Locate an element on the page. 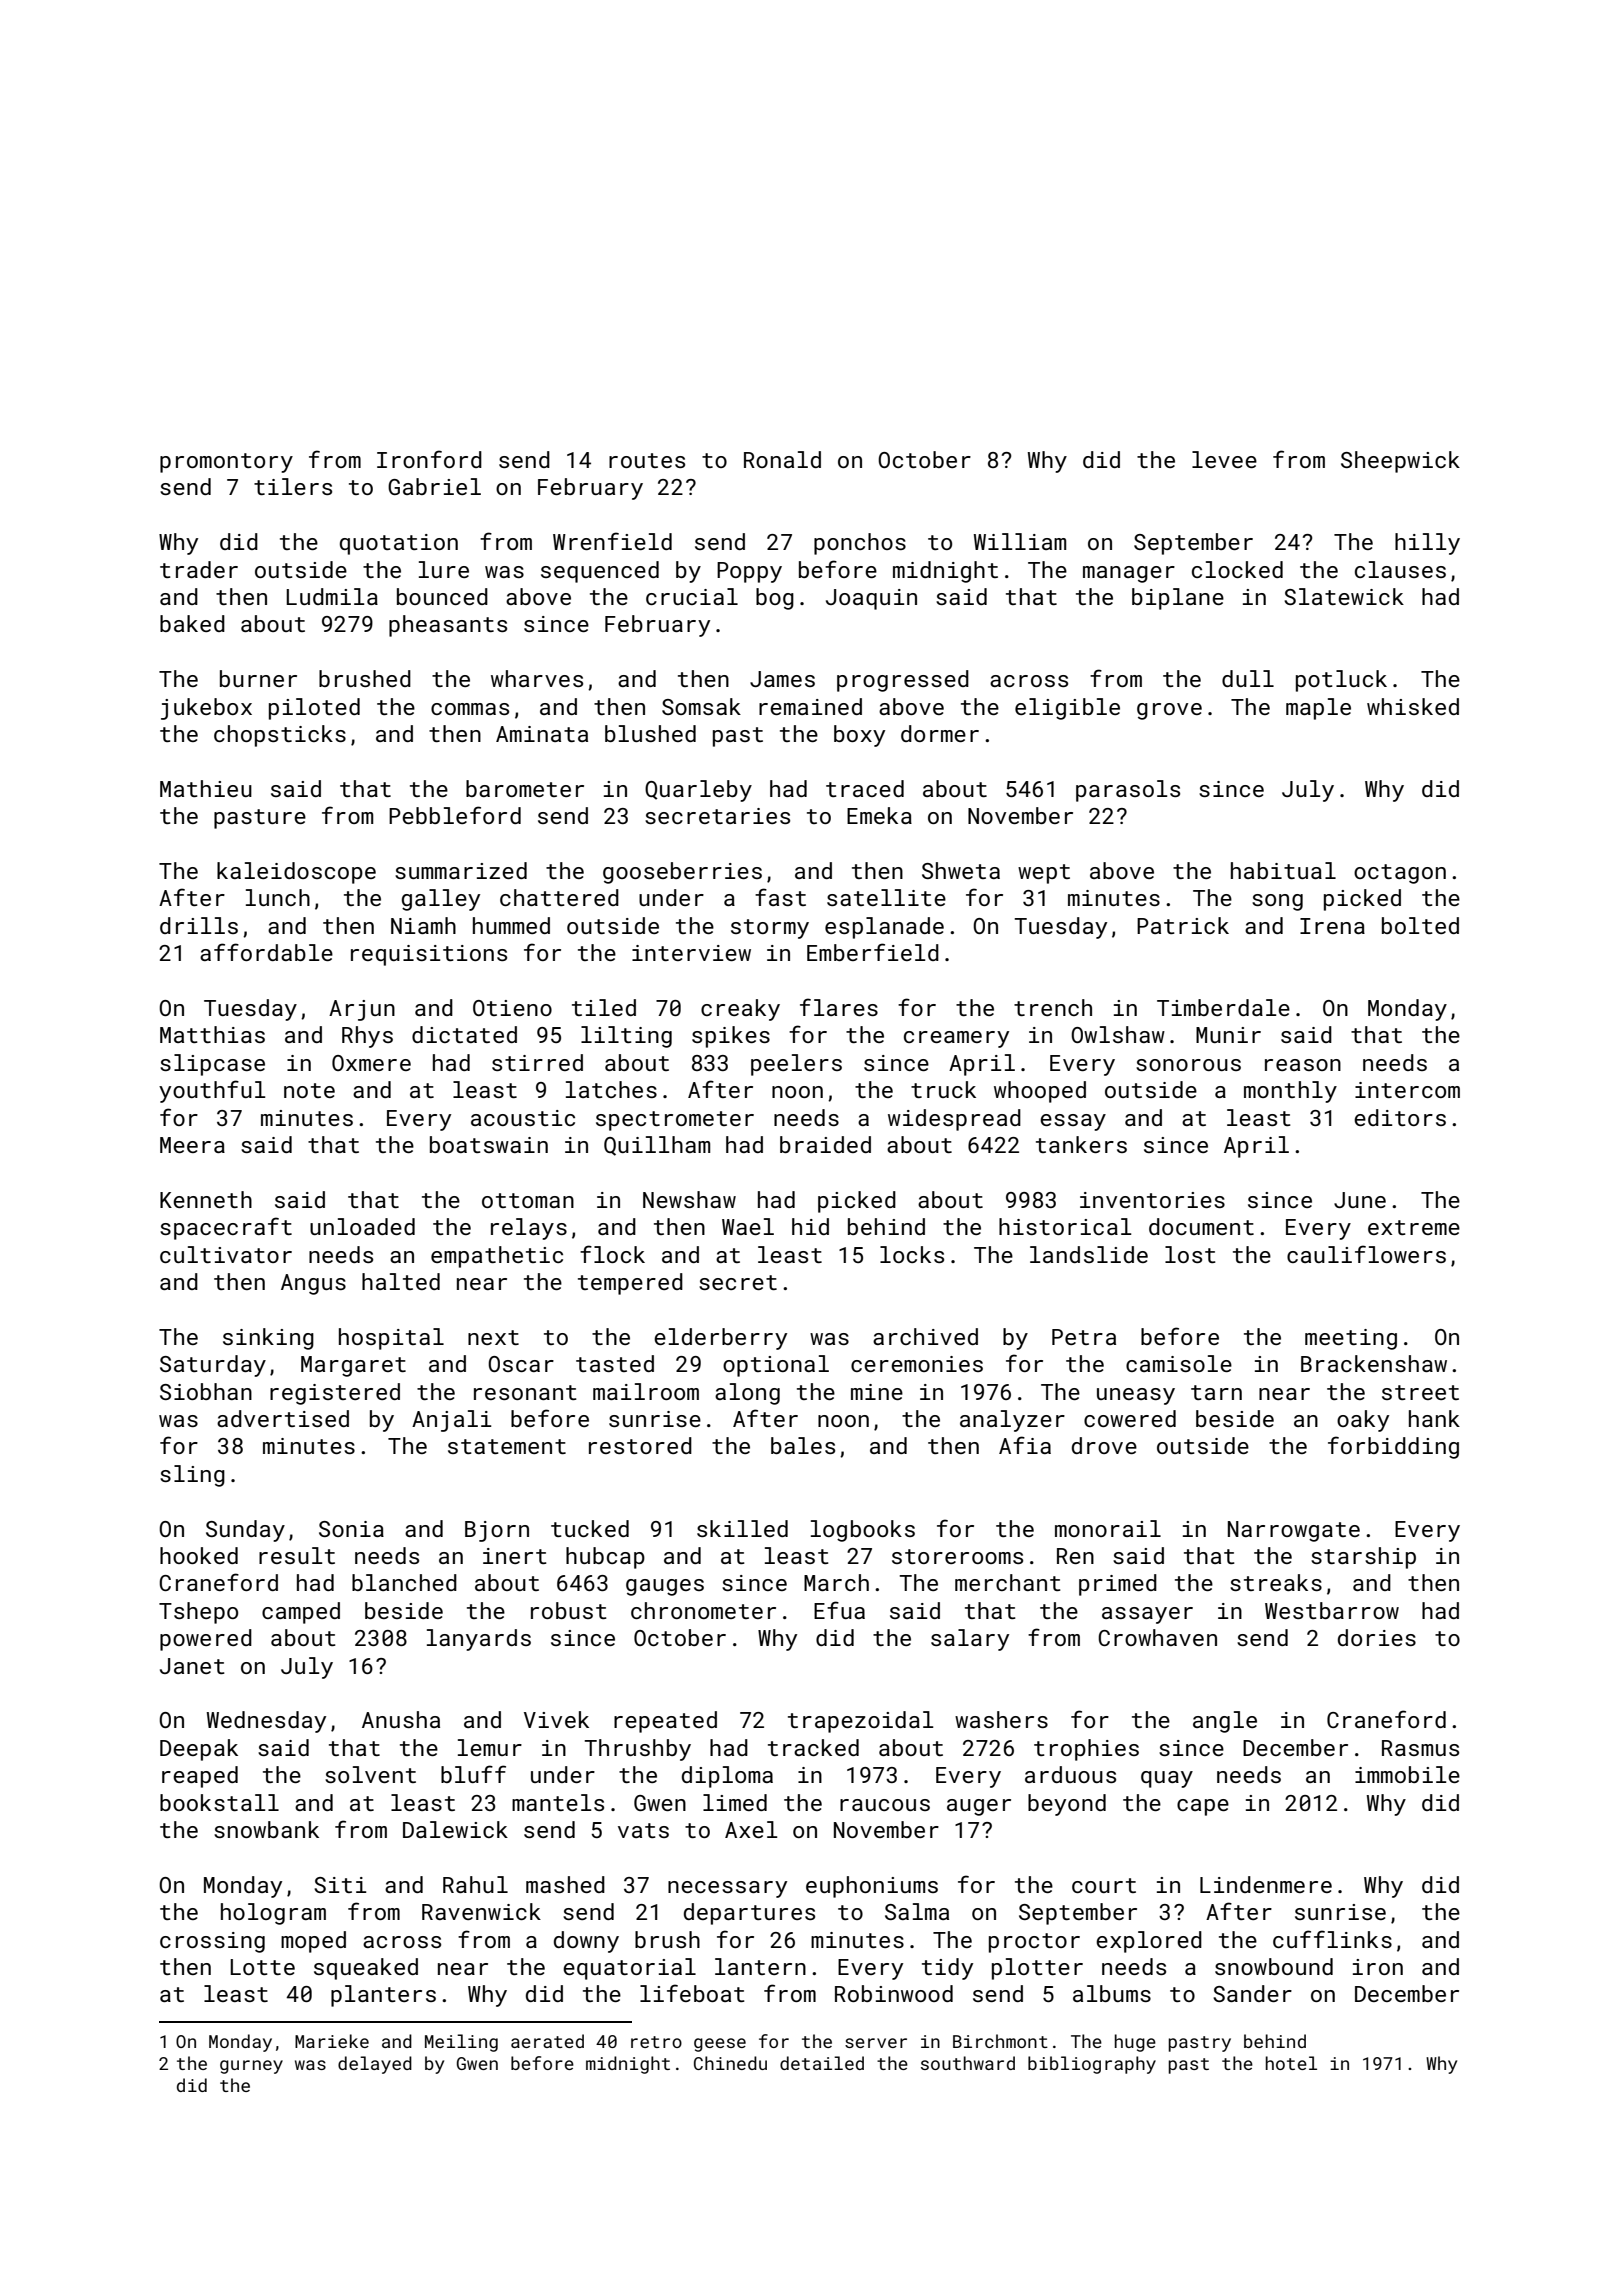 This image has width=1620, height=2292. William is located at coordinates (1020, 541).
